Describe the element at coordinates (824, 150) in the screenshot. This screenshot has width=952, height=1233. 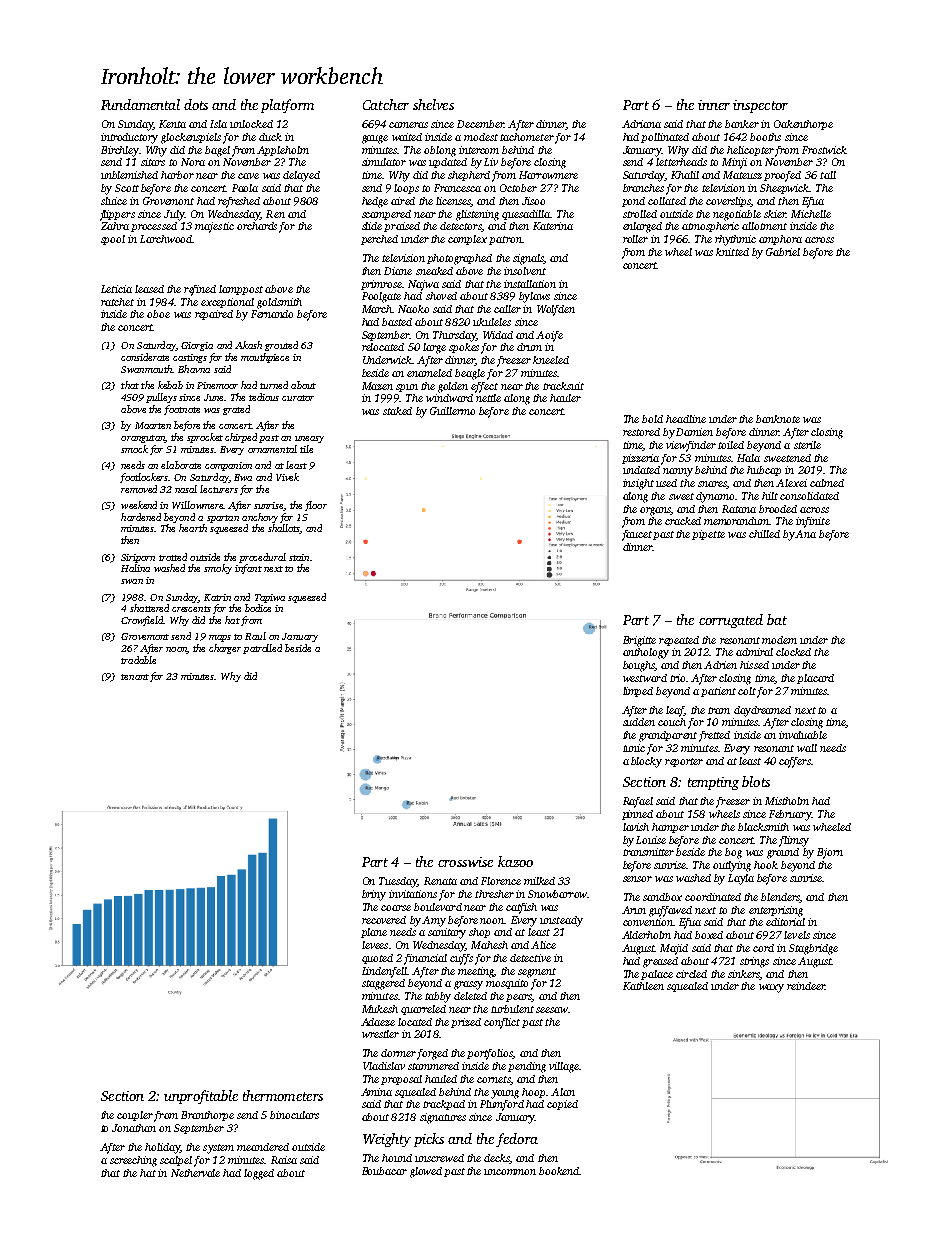
I see `Frostwick` at that location.
